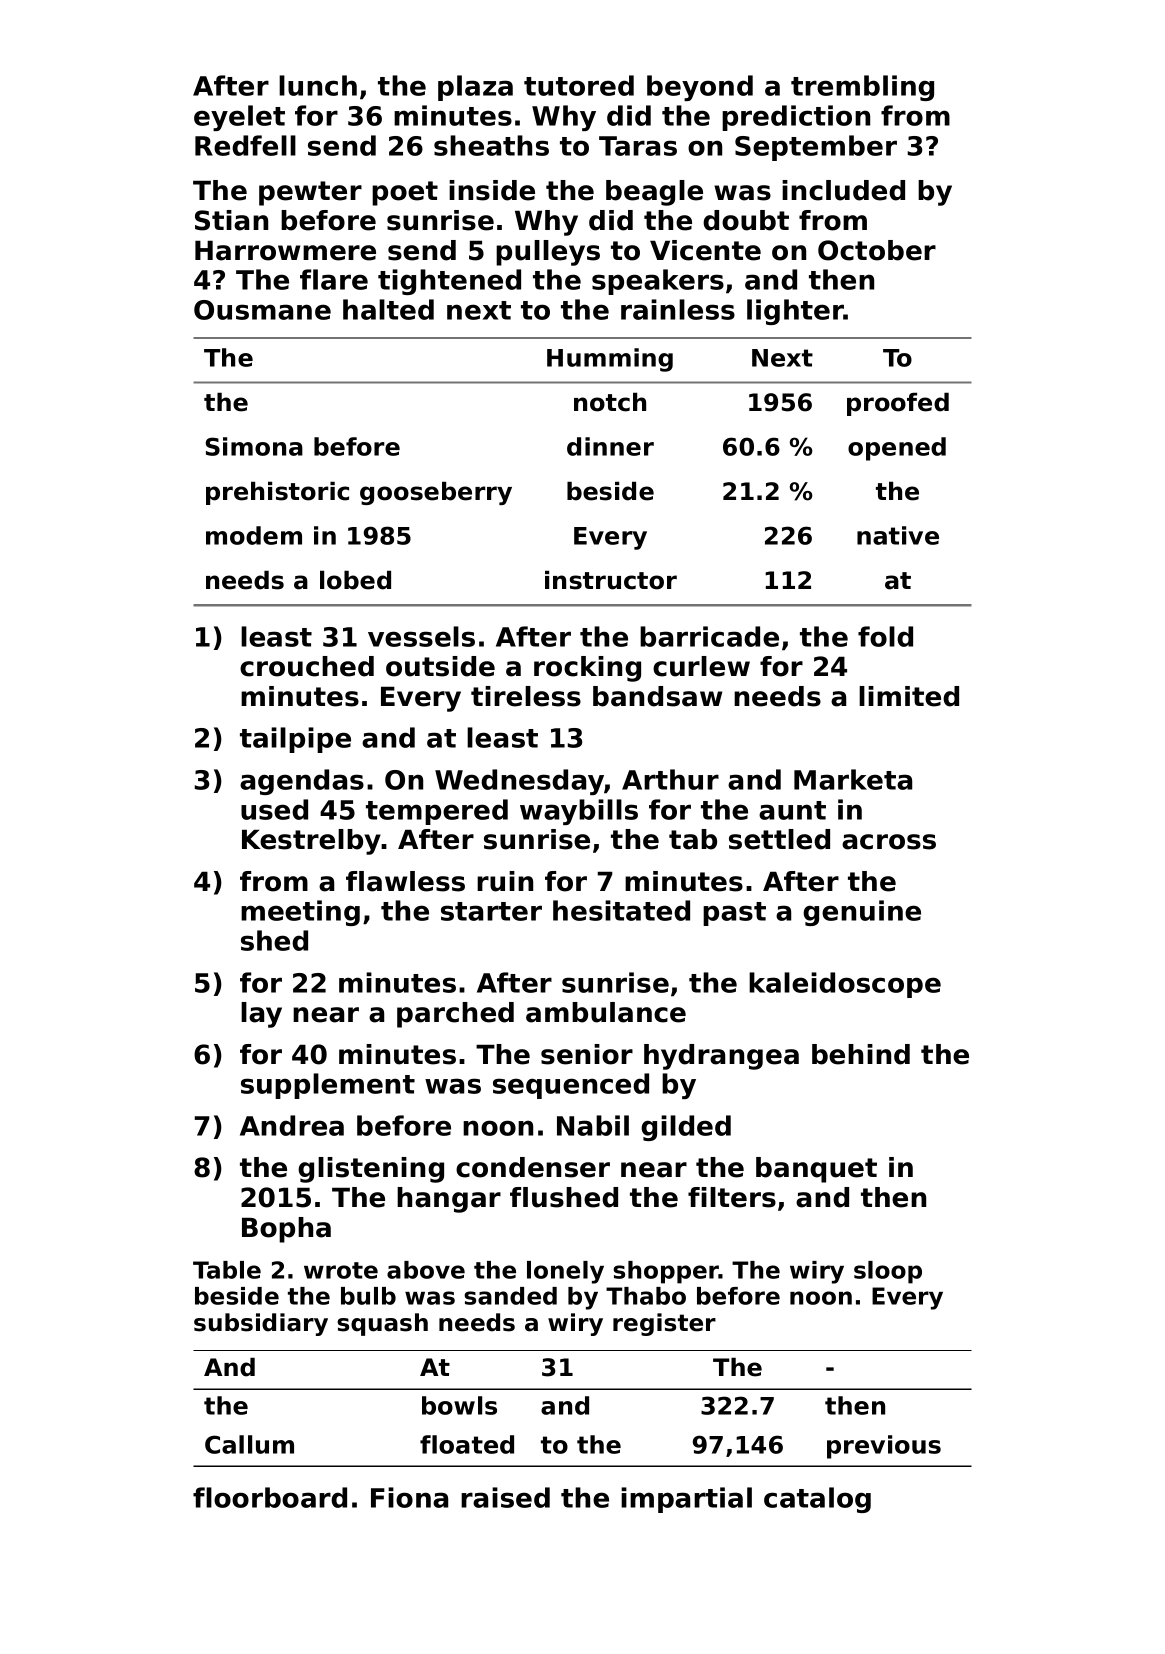  What do you see at coordinates (249, 1444) in the page?
I see `Callum` at bounding box center [249, 1444].
